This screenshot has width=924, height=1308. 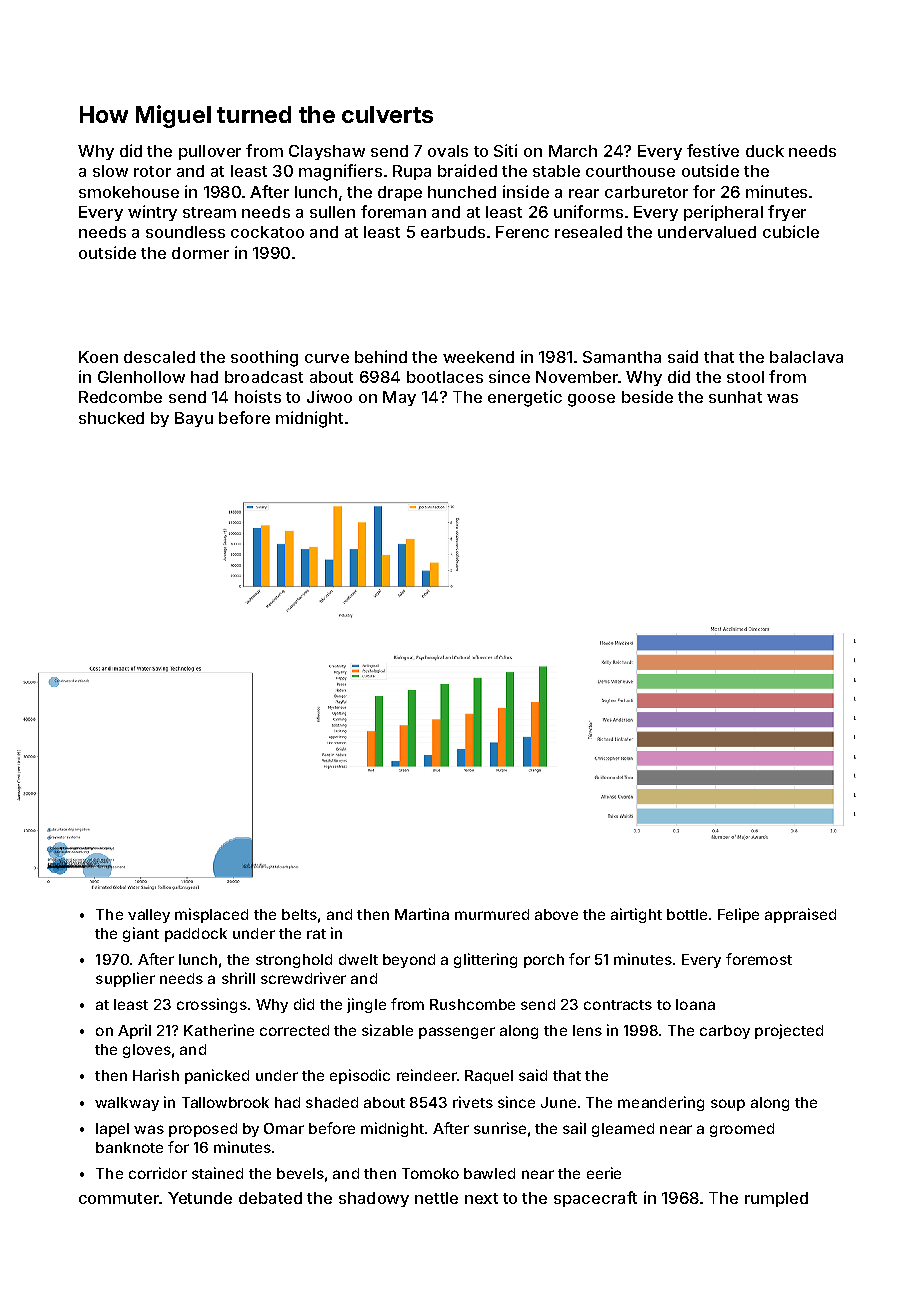 I want to click on valley, so click(x=149, y=916).
